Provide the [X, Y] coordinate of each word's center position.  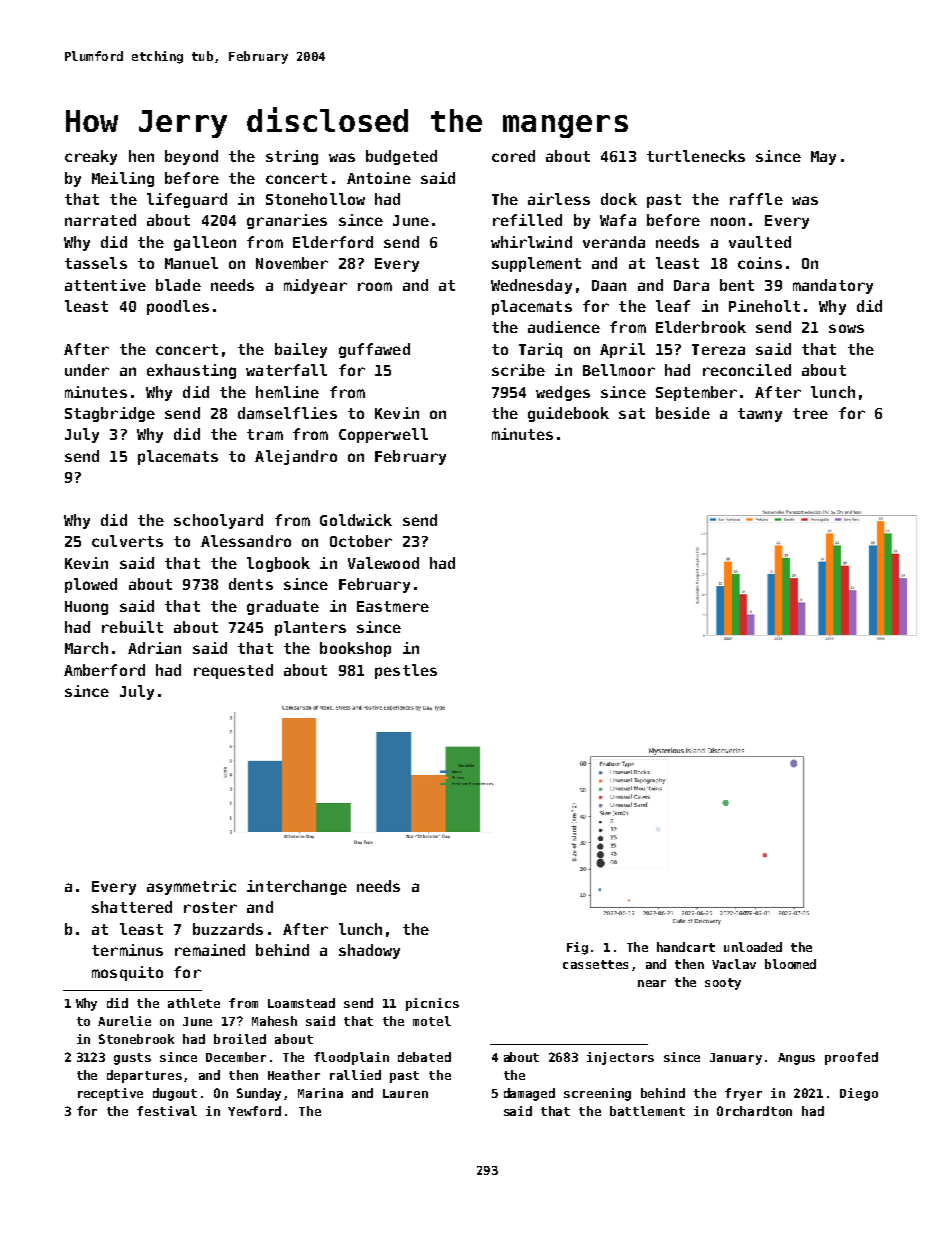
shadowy [369, 951]
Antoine [379, 178]
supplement [536, 264]
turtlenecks [696, 156]
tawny [760, 415]
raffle [756, 199]
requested [233, 671]
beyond [191, 157]
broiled [240, 1039]
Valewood [383, 563]
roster [210, 907]
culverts [127, 541]
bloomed [790, 964]
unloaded [753, 947]
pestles [406, 671]
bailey [301, 350]
